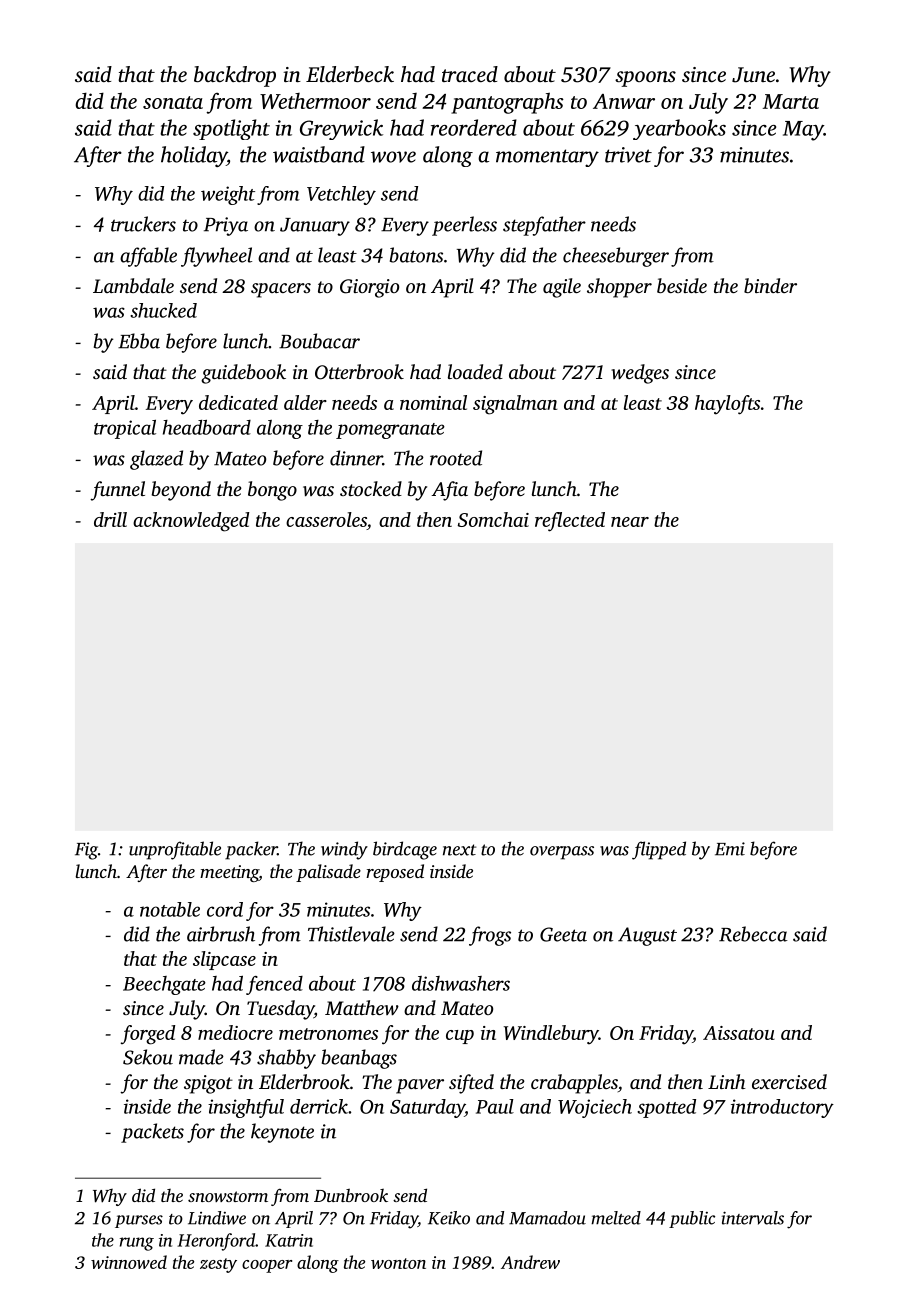 Image resolution: width=908 pixels, height=1316 pixels. What do you see at coordinates (753, 75) in the document?
I see `June` at bounding box center [753, 75].
